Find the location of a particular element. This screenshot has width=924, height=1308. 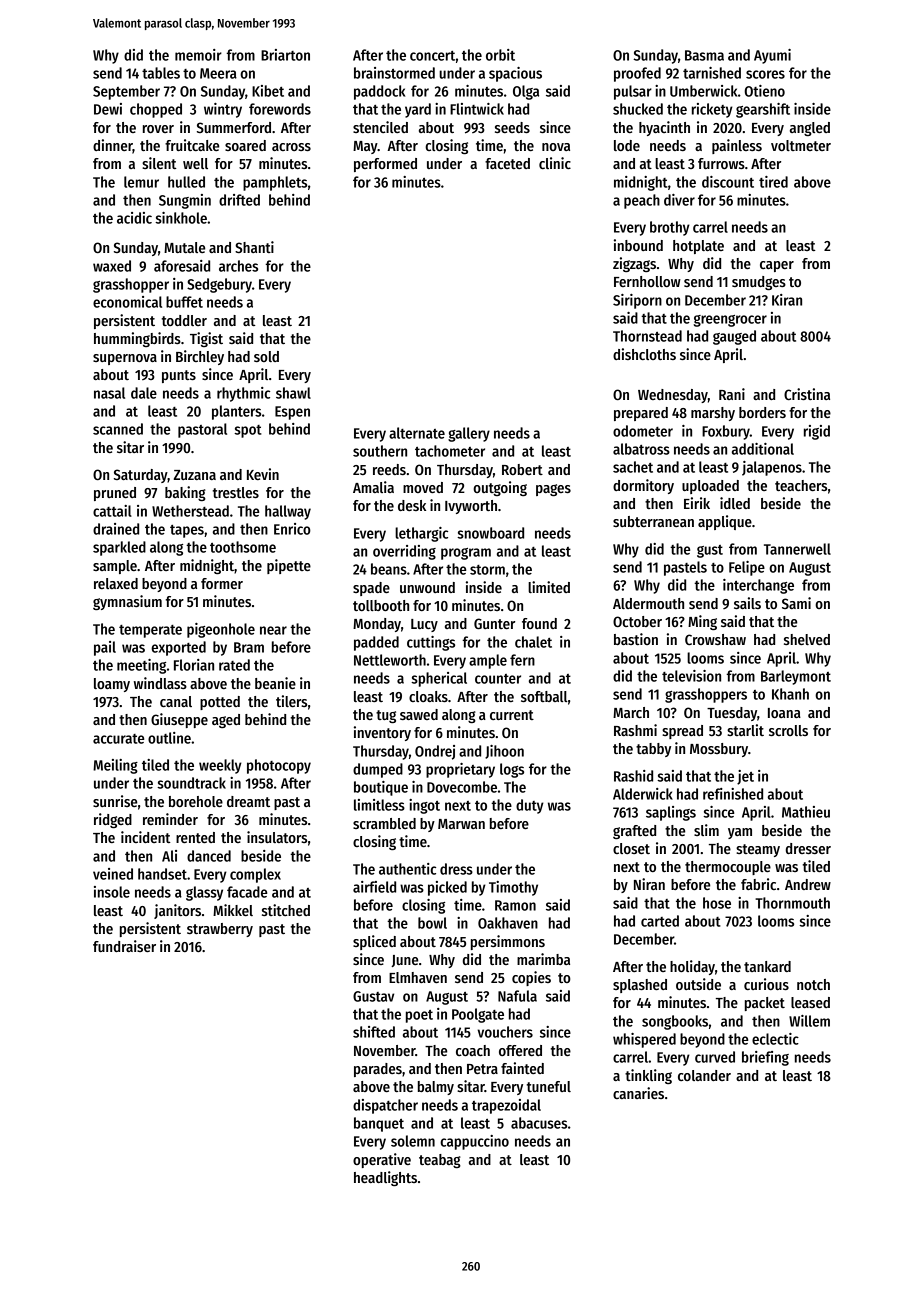

clinic is located at coordinates (555, 163).
